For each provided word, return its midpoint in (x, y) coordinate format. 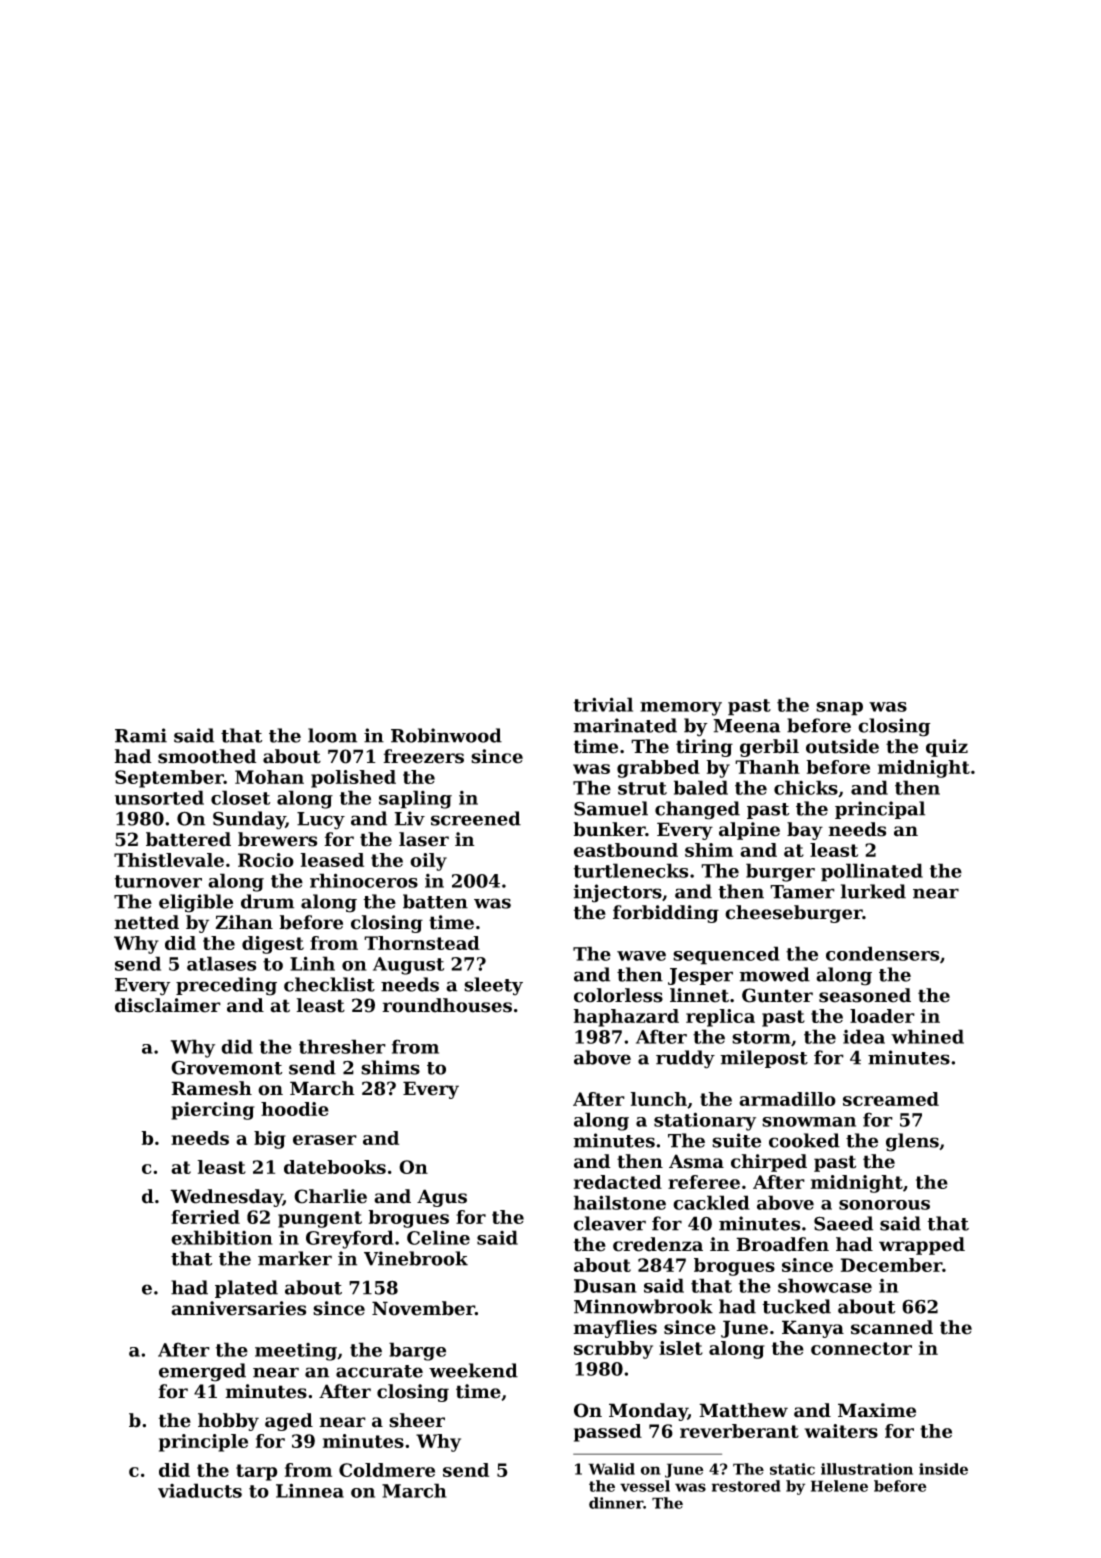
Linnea (310, 1490)
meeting (296, 1352)
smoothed (207, 756)
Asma (696, 1161)
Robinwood (446, 735)
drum (267, 901)
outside (842, 746)
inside (943, 1469)
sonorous (884, 1205)
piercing (213, 1111)
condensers (882, 953)
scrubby (613, 1350)
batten (435, 901)
